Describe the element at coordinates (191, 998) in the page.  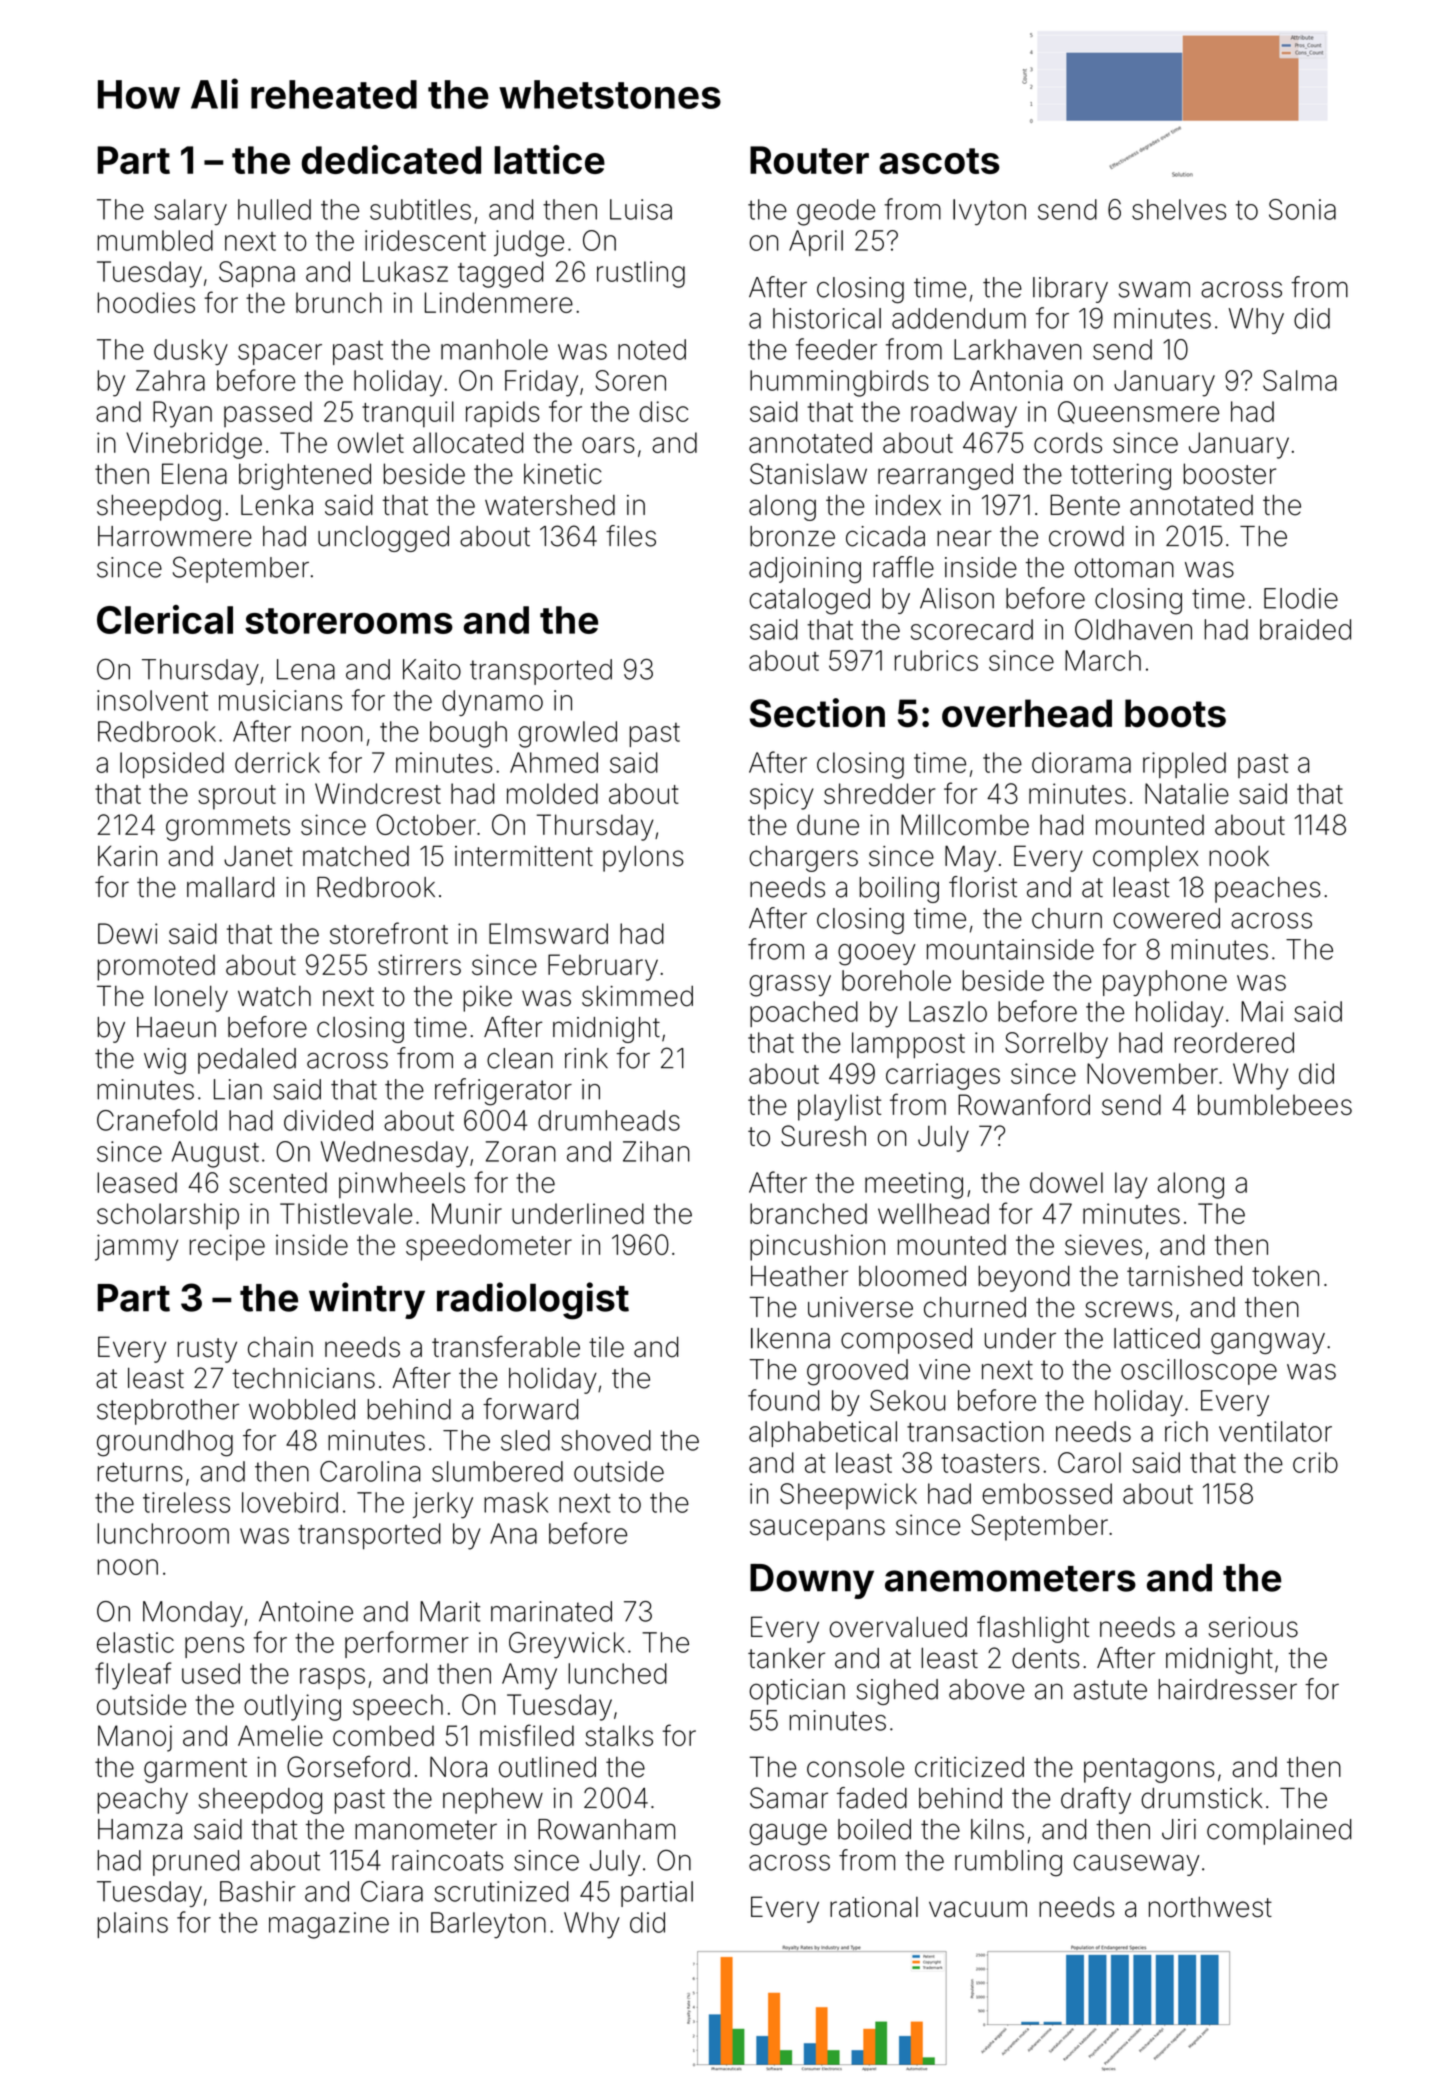
I see `lonely` at that location.
